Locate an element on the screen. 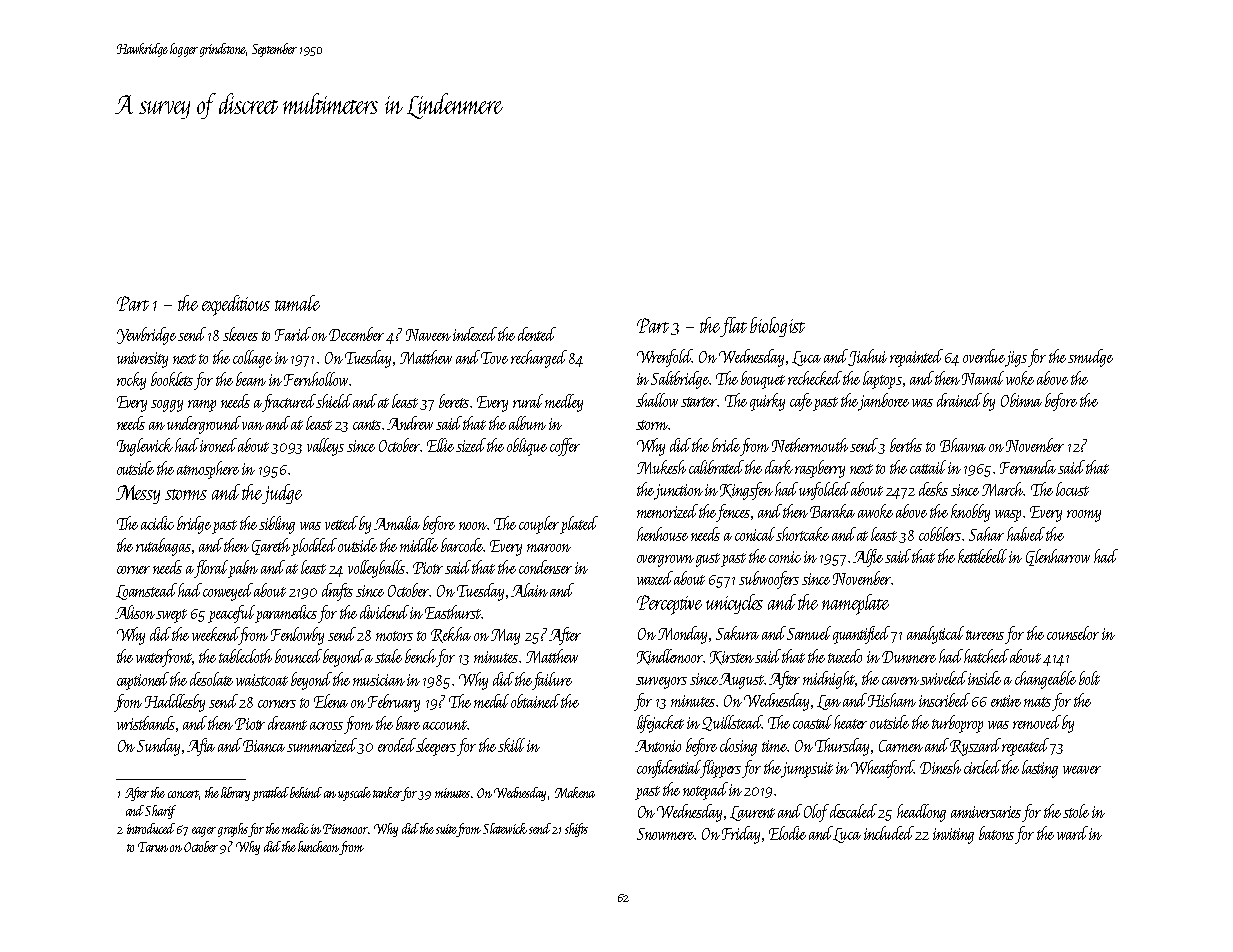  tablecloth is located at coordinates (245, 656).
